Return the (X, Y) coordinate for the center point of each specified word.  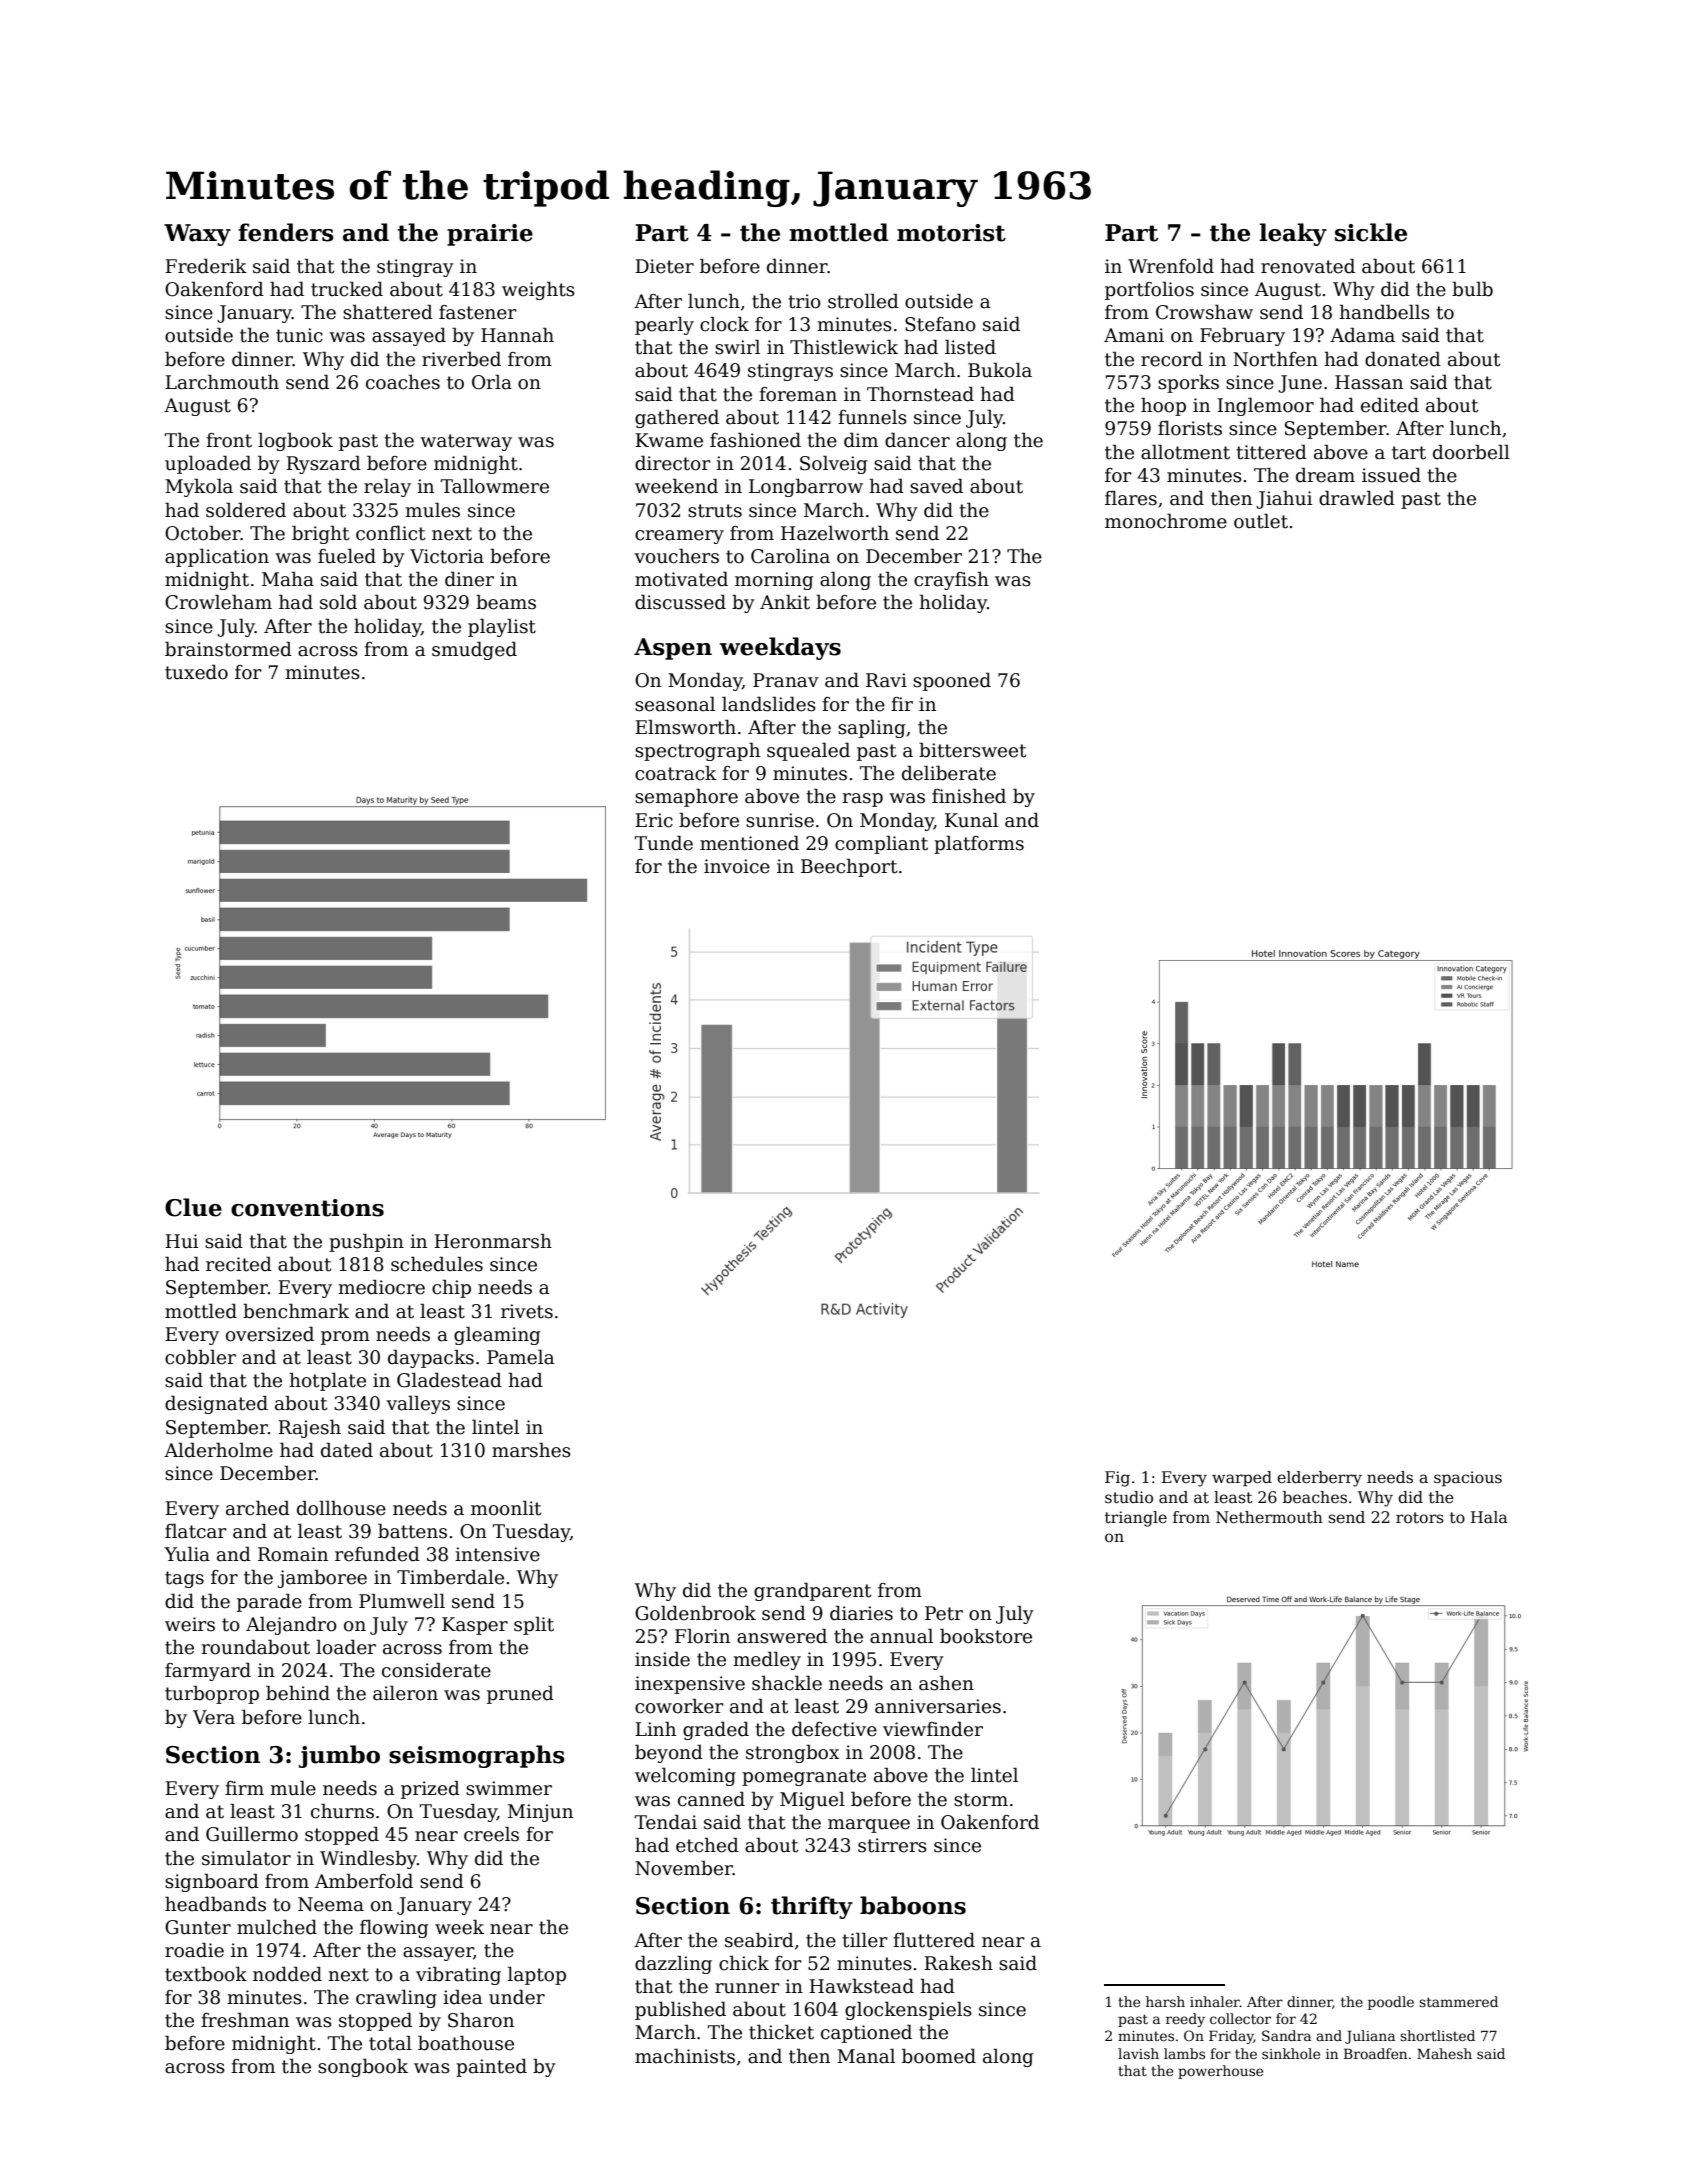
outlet (1261, 521)
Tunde (664, 843)
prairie (490, 235)
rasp (862, 800)
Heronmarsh (493, 1241)
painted (491, 2067)
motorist (951, 233)
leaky (1293, 234)
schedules (437, 1264)
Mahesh (1444, 2053)
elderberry (1319, 1479)
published (680, 2010)
